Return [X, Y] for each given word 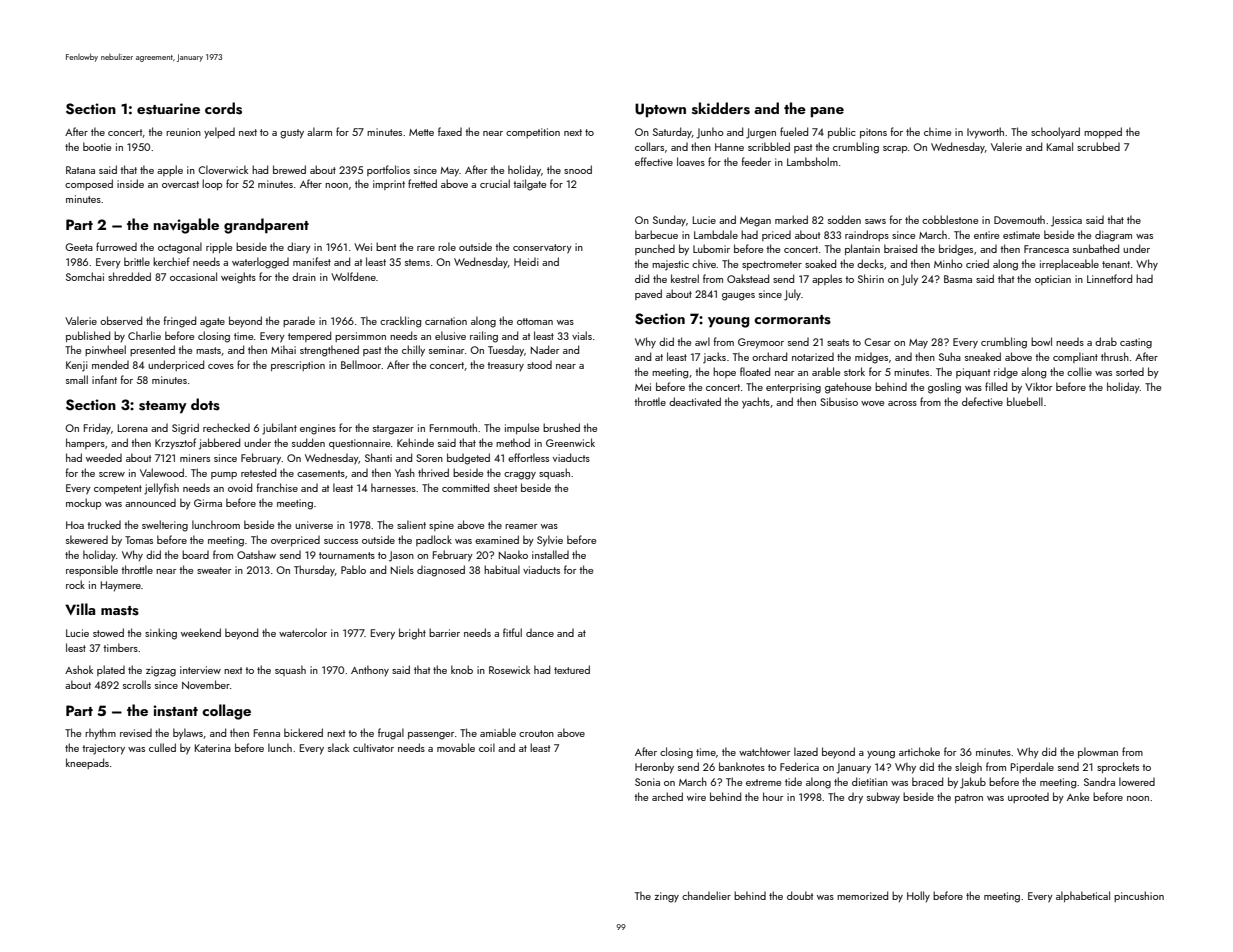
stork [854, 371]
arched [667, 796]
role [447, 246]
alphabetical [1083, 896]
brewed [289, 169]
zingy [666, 897]
